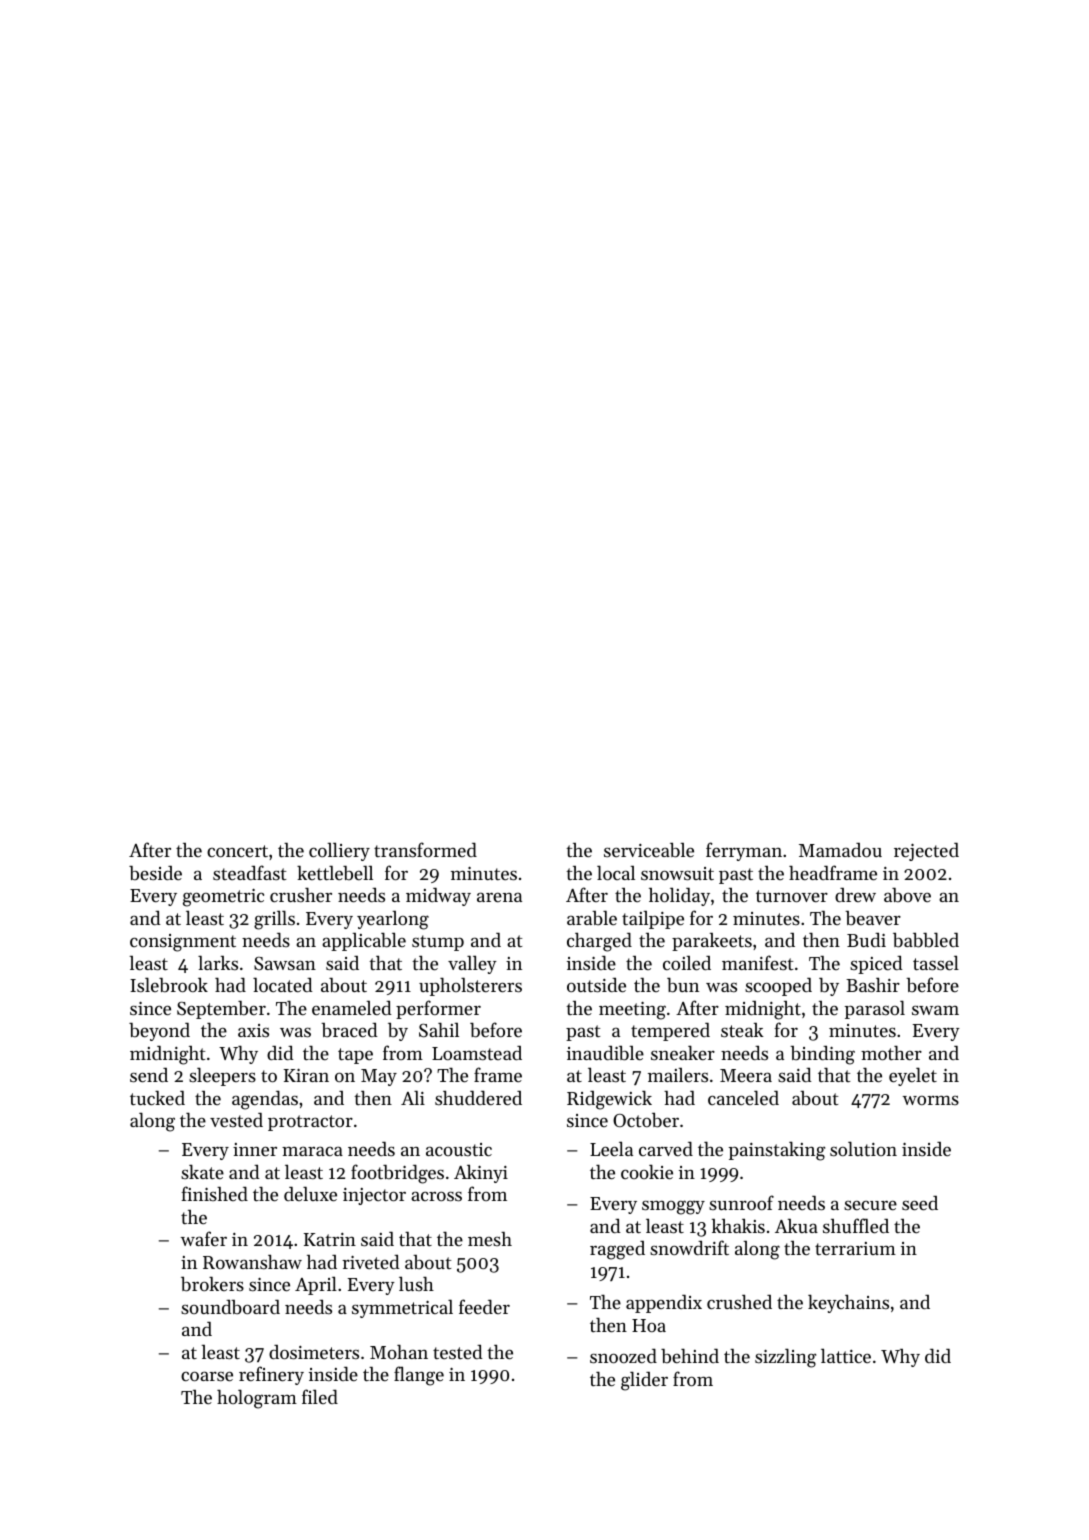 The image size is (1089, 1540). I want to click on brokers, so click(212, 1284).
